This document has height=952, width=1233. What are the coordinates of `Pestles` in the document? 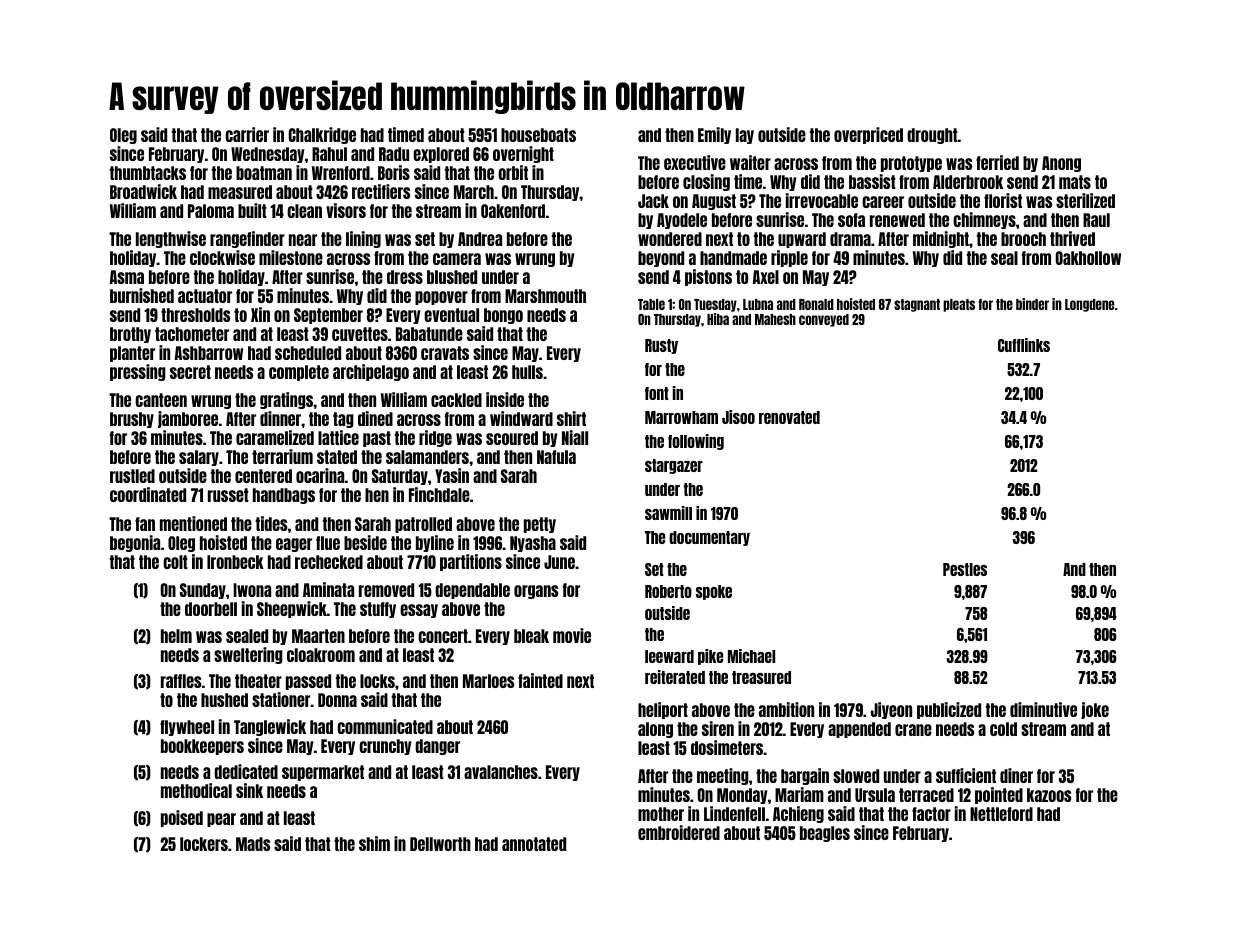 It's located at (965, 569).
